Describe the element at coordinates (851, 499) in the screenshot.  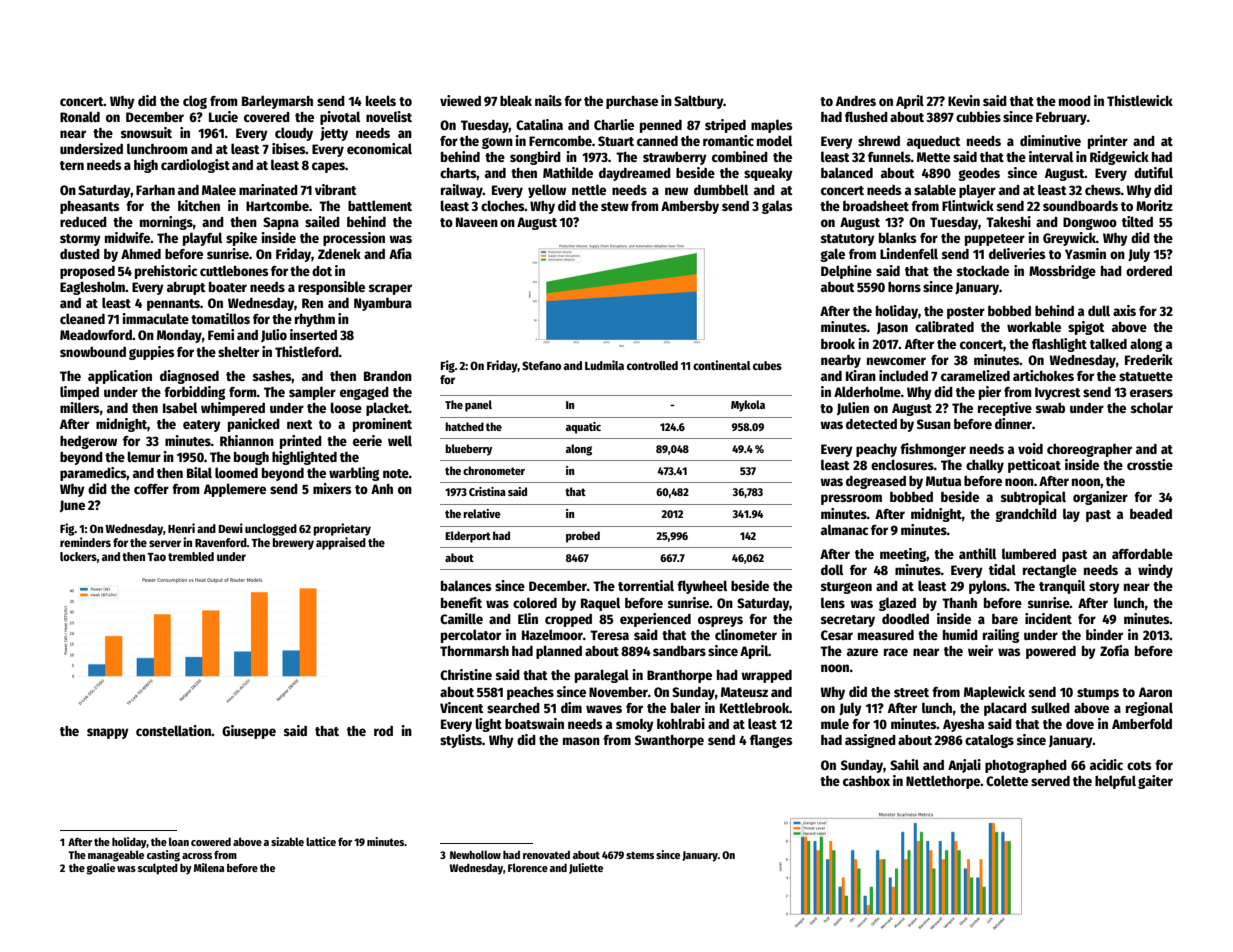
I see `pressroom` at that location.
